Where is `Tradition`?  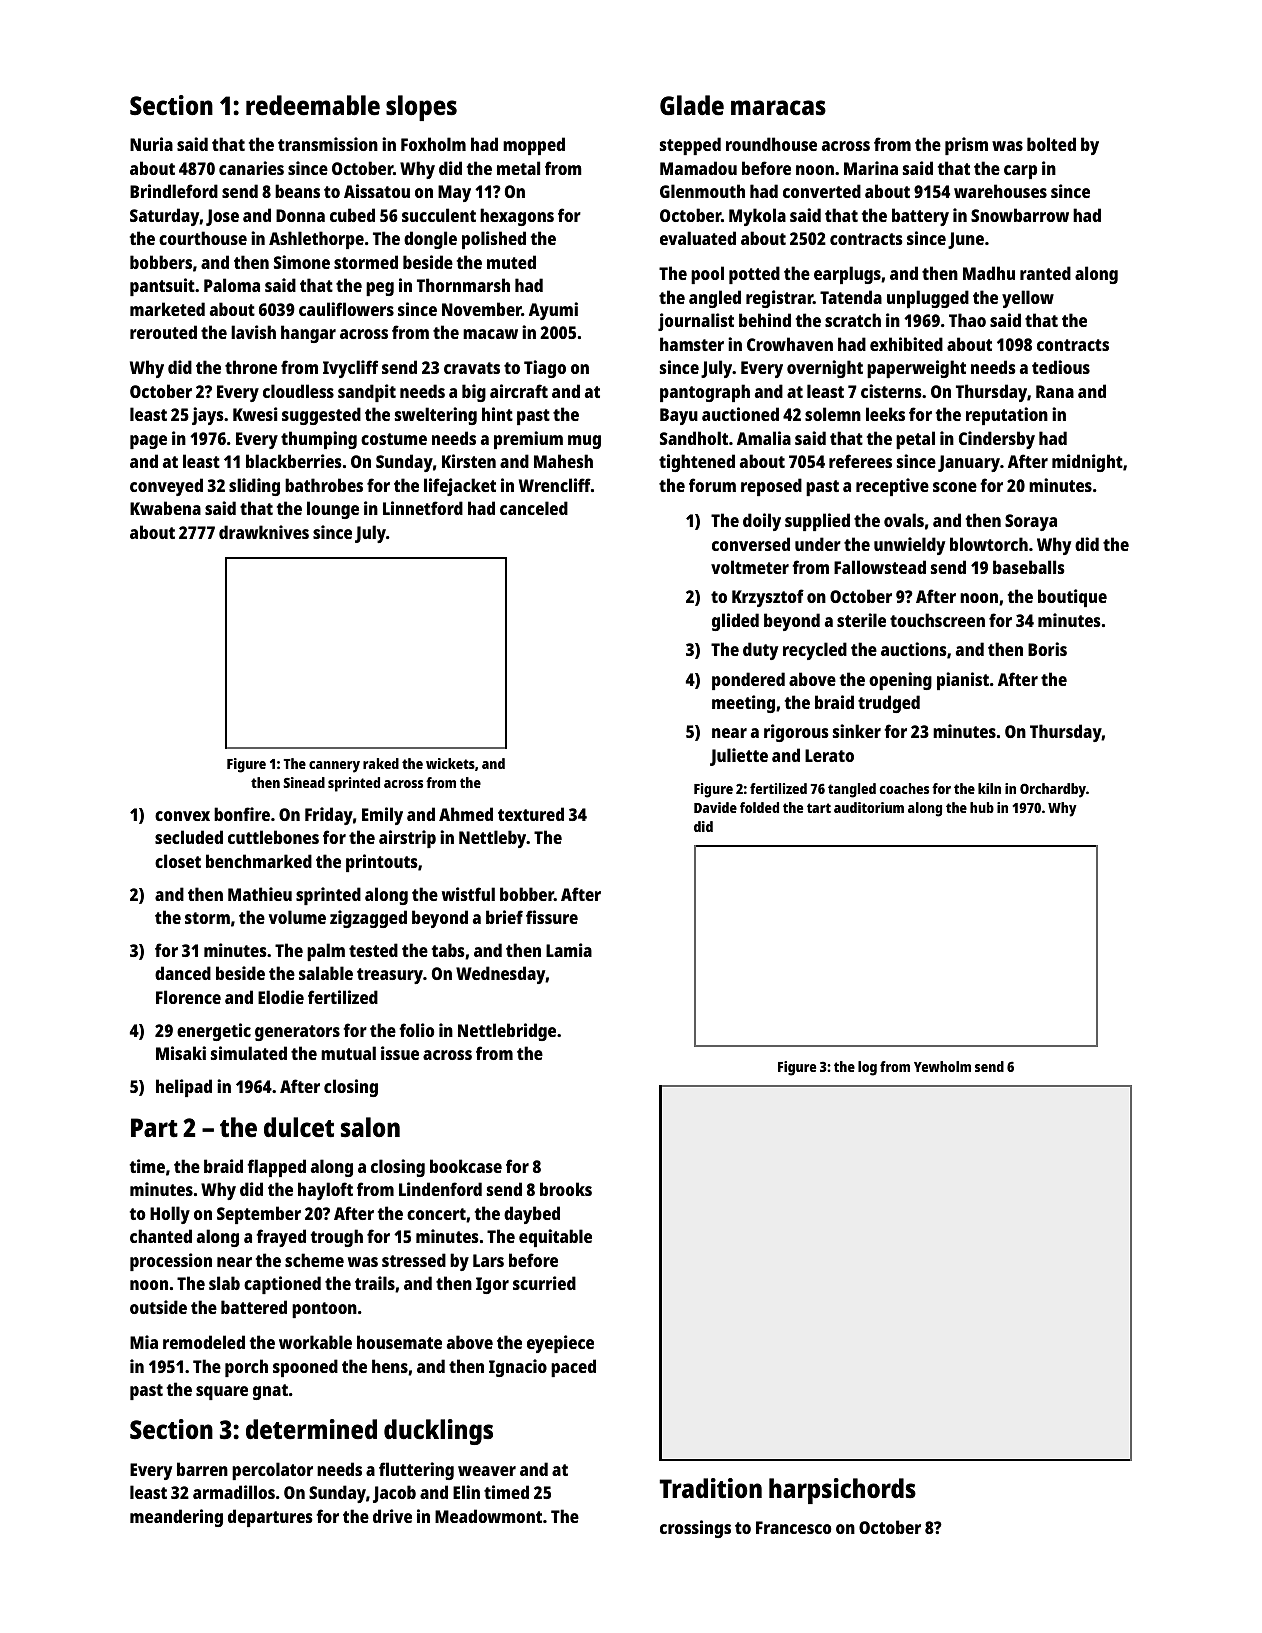
Tradition is located at coordinates (710, 1488).
